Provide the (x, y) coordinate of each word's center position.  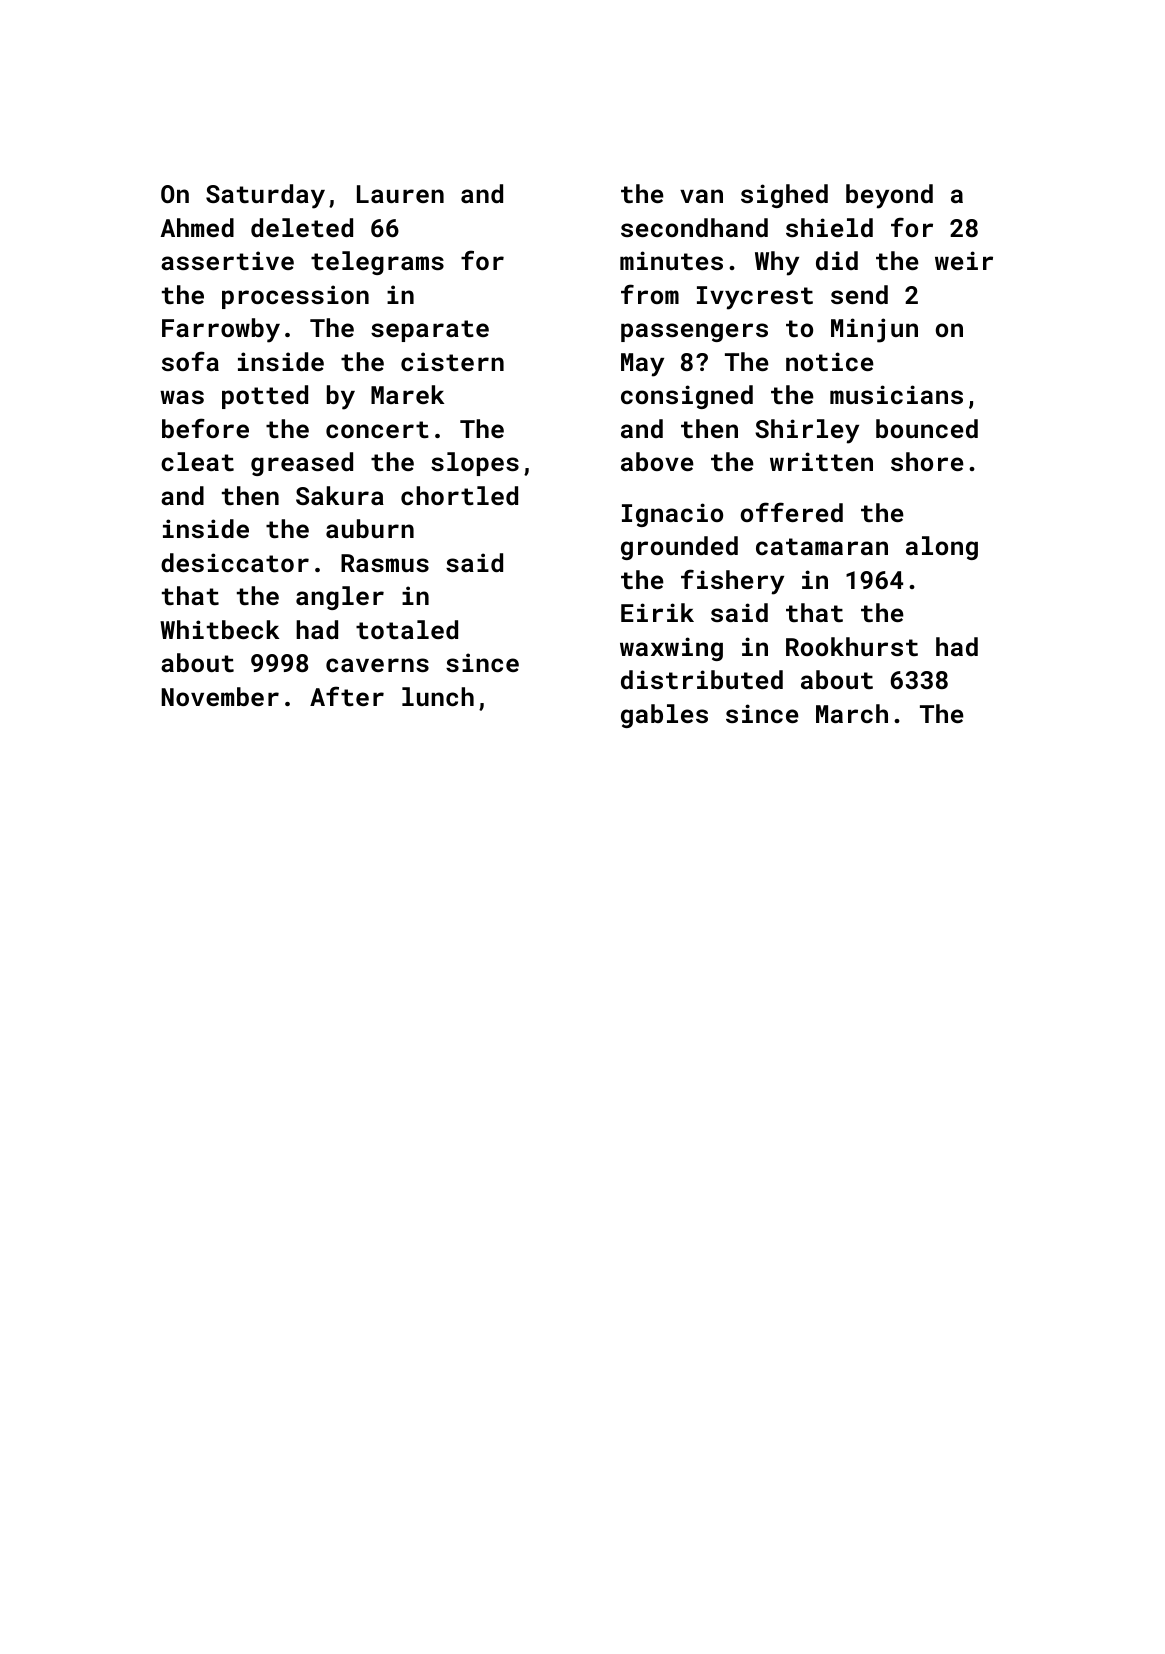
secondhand (694, 227)
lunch (438, 696)
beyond (889, 196)
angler (340, 598)
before (205, 428)
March (852, 713)
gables (664, 716)
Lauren (400, 194)
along (942, 548)
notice (830, 361)
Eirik (657, 612)
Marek (407, 394)
